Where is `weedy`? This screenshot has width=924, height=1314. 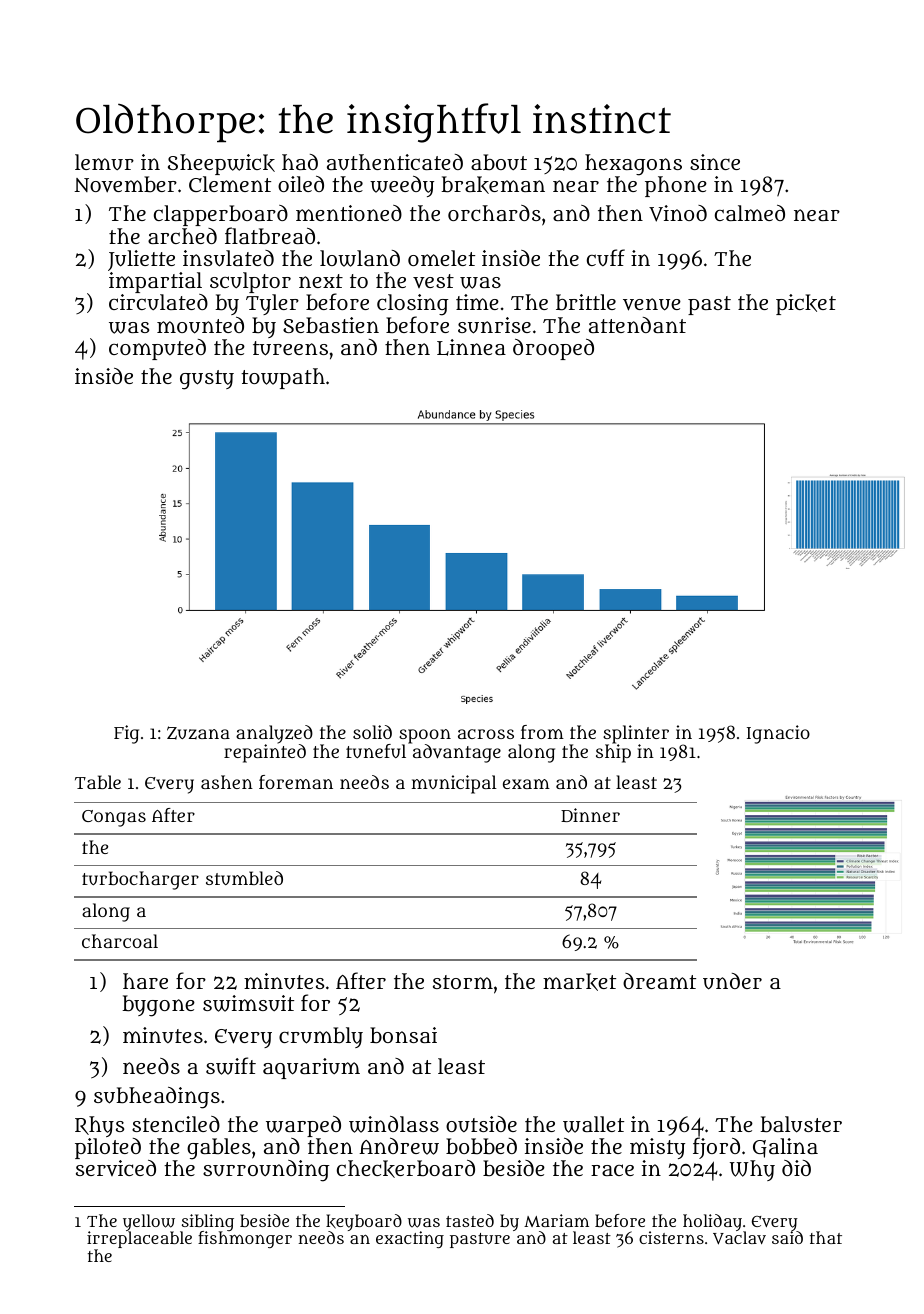
weedy is located at coordinates (402, 186).
